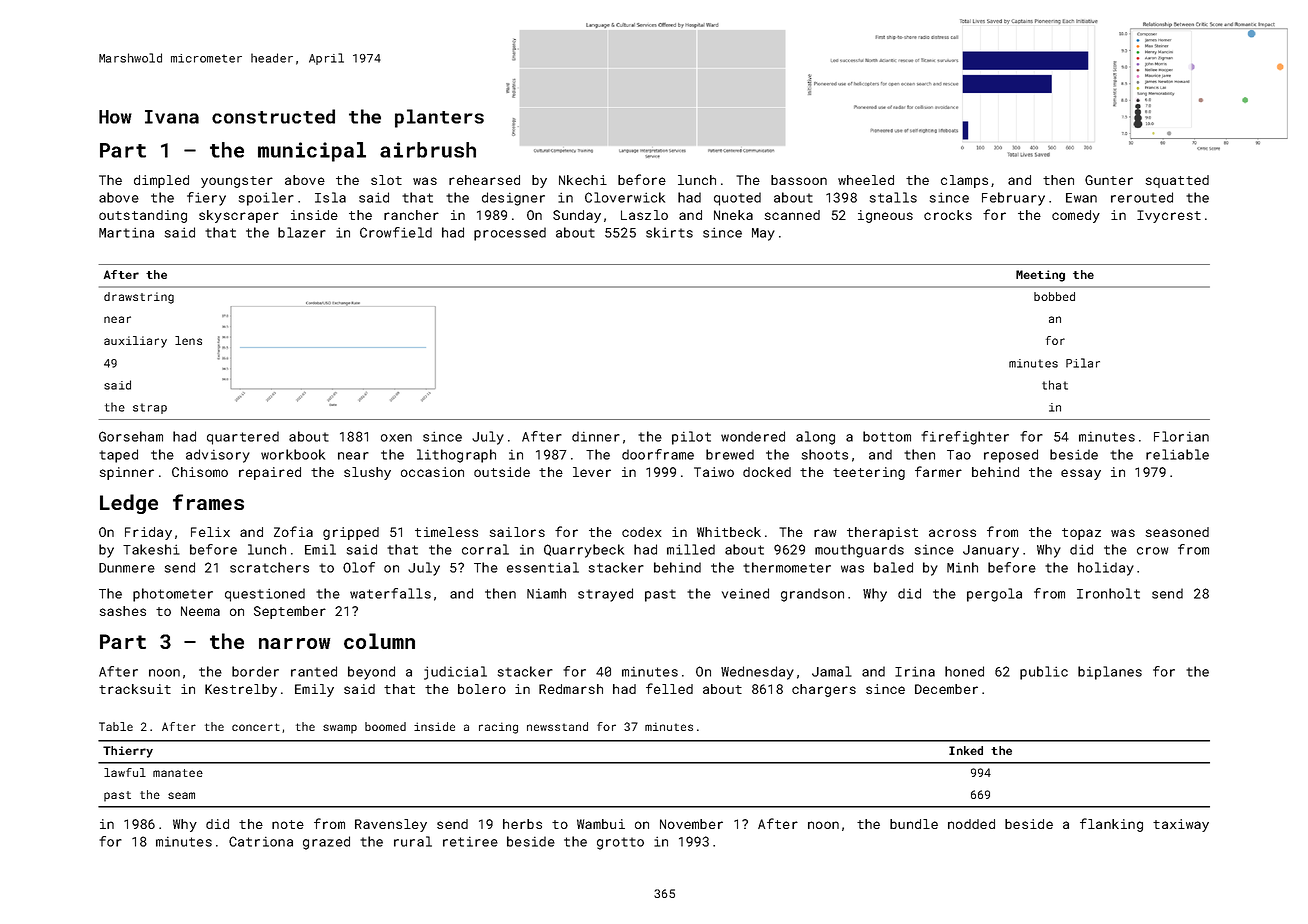  I want to click on slushy, so click(367, 473).
